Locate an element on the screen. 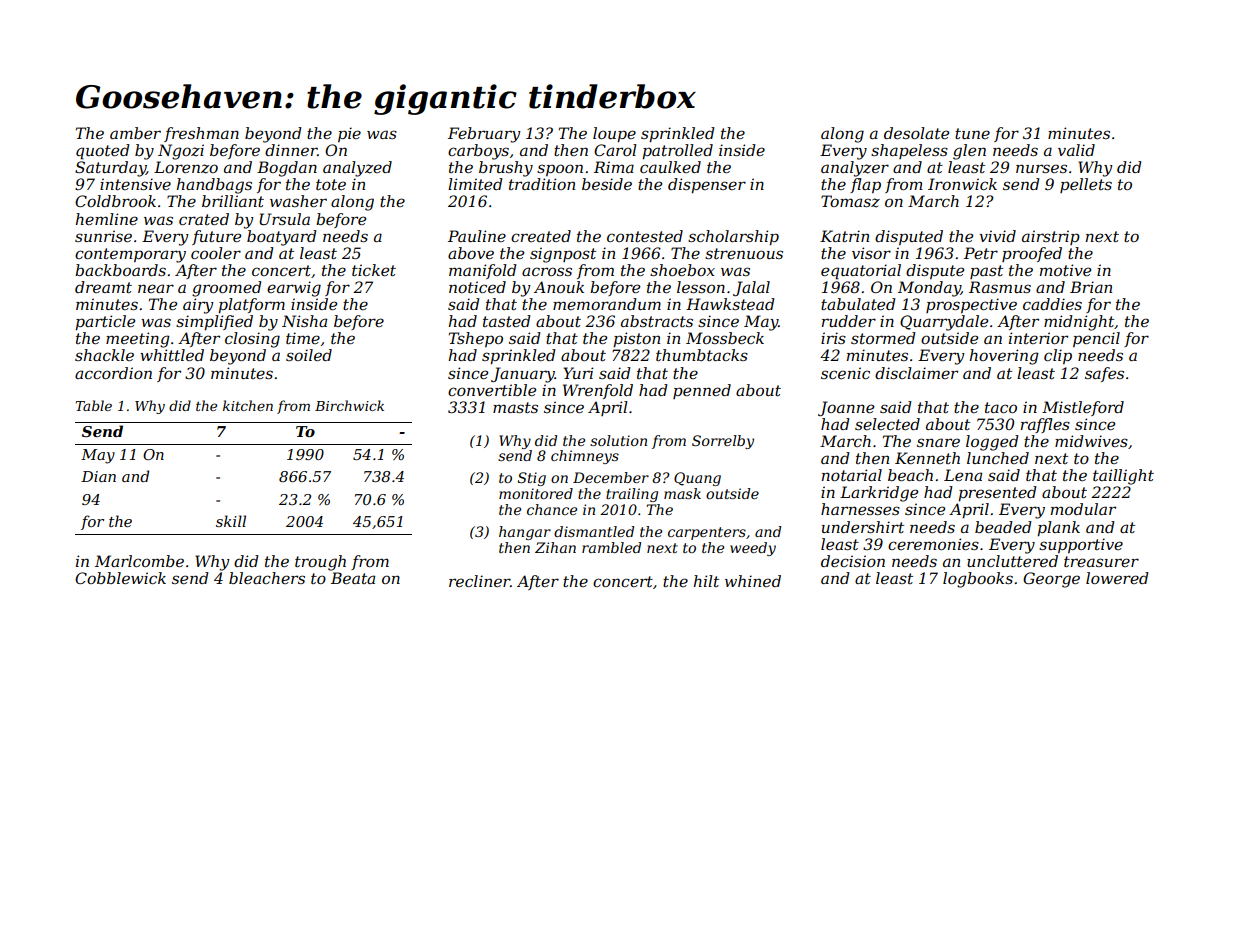 Image resolution: width=1233 pixels, height=952 pixels. quoted is located at coordinates (103, 152).
